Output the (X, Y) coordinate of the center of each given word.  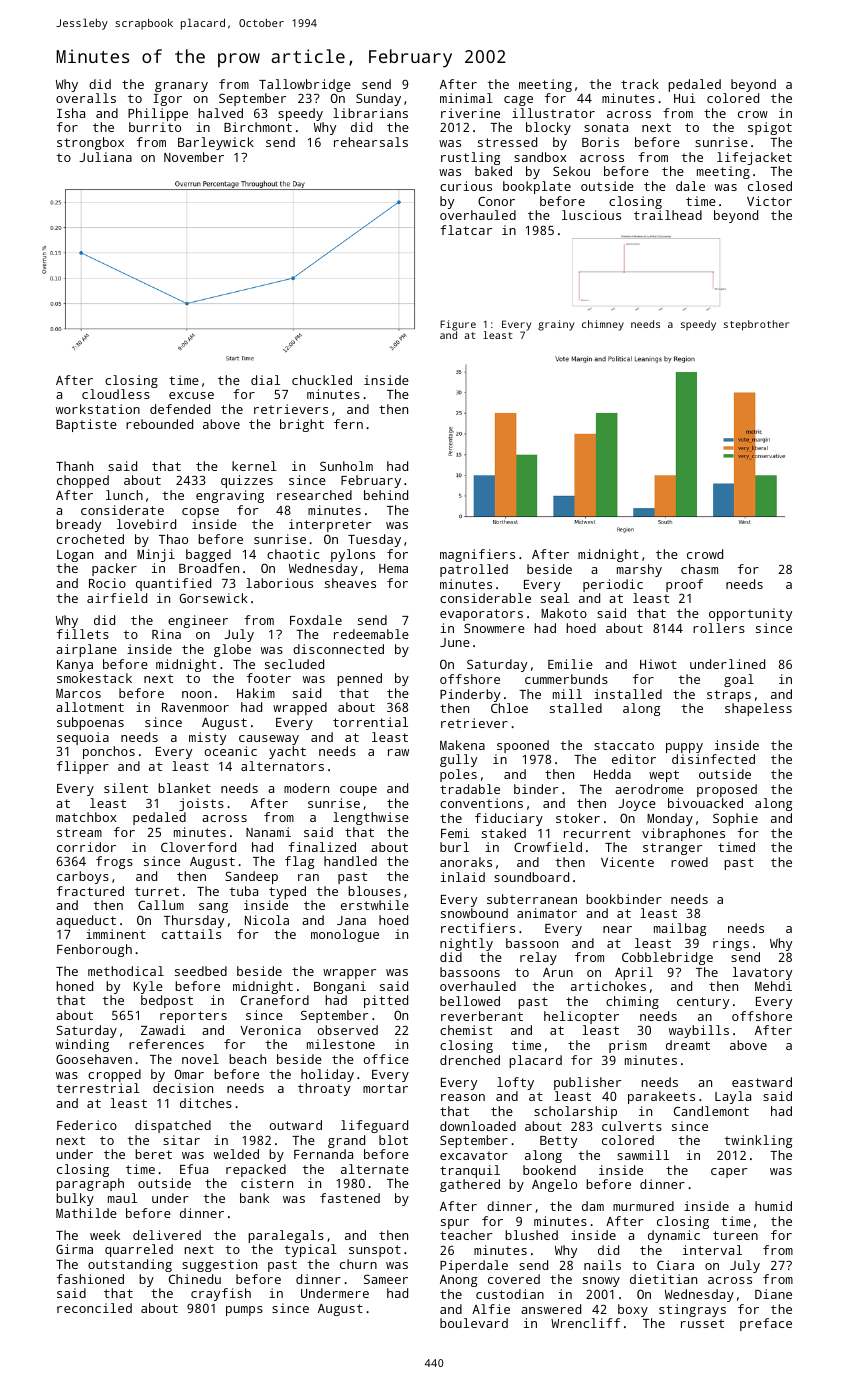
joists (201, 804)
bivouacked (705, 803)
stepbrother (756, 325)
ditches (206, 1103)
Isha (71, 113)
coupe (358, 791)
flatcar (466, 230)
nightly (466, 944)
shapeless (758, 709)
